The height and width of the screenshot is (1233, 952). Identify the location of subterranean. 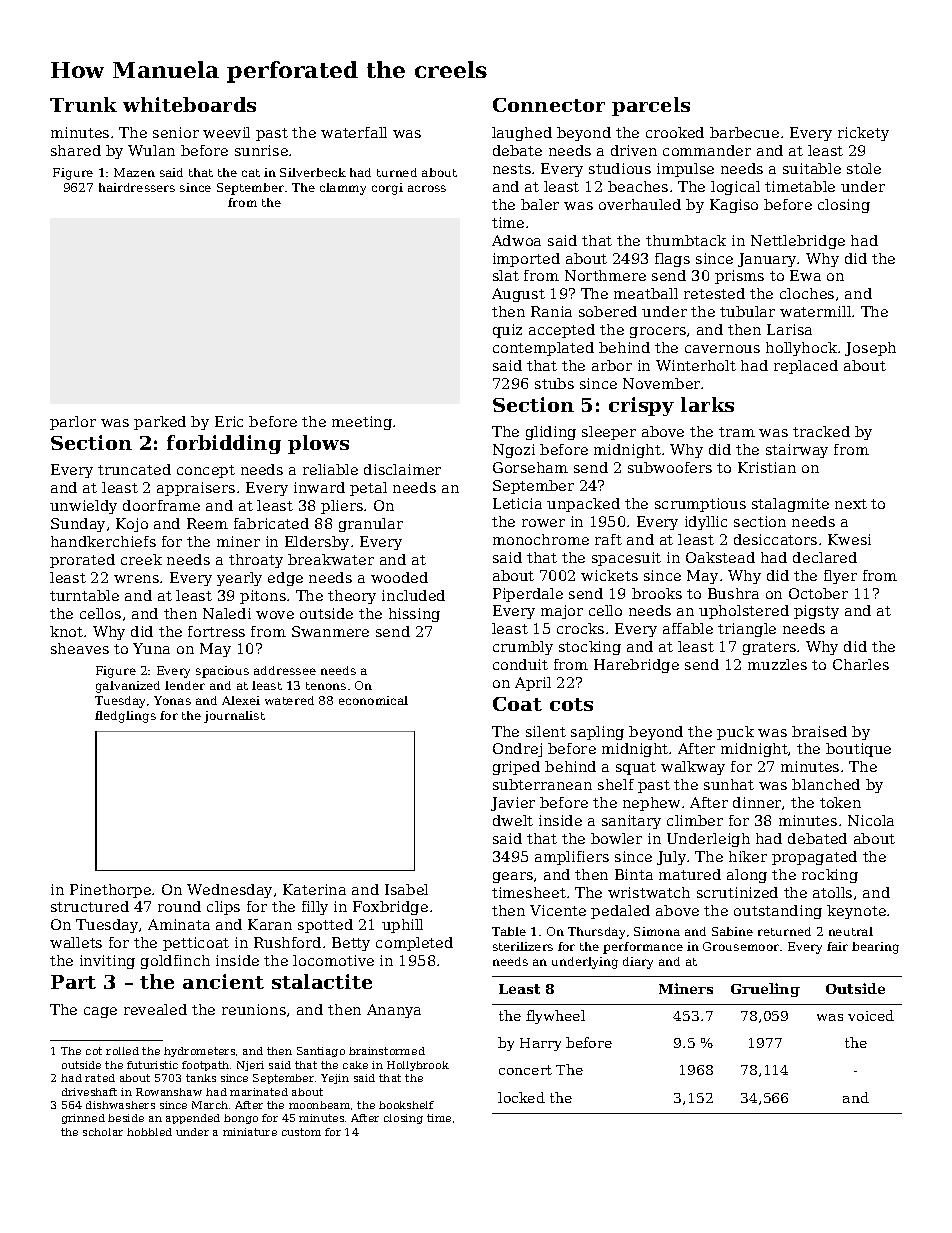
(542, 784).
